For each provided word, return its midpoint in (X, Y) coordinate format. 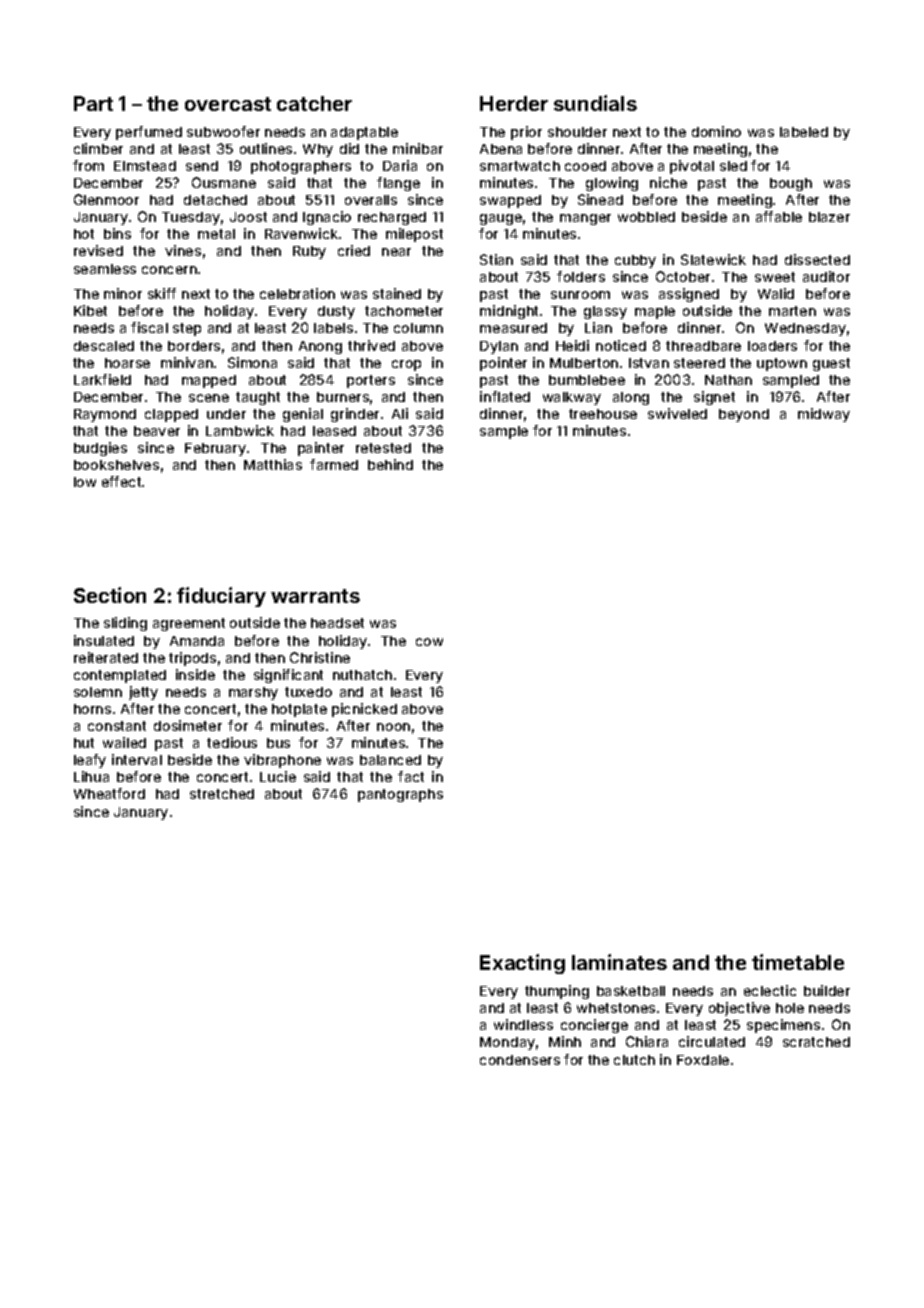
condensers (520, 1060)
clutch (634, 1060)
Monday (507, 1043)
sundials (595, 103)
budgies (100, 449)
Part (93, 103)
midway (824, 415)
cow (429, 642)
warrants (315, 596)
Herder (514, 103)
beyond (744, 415)
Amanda (197, 641)
